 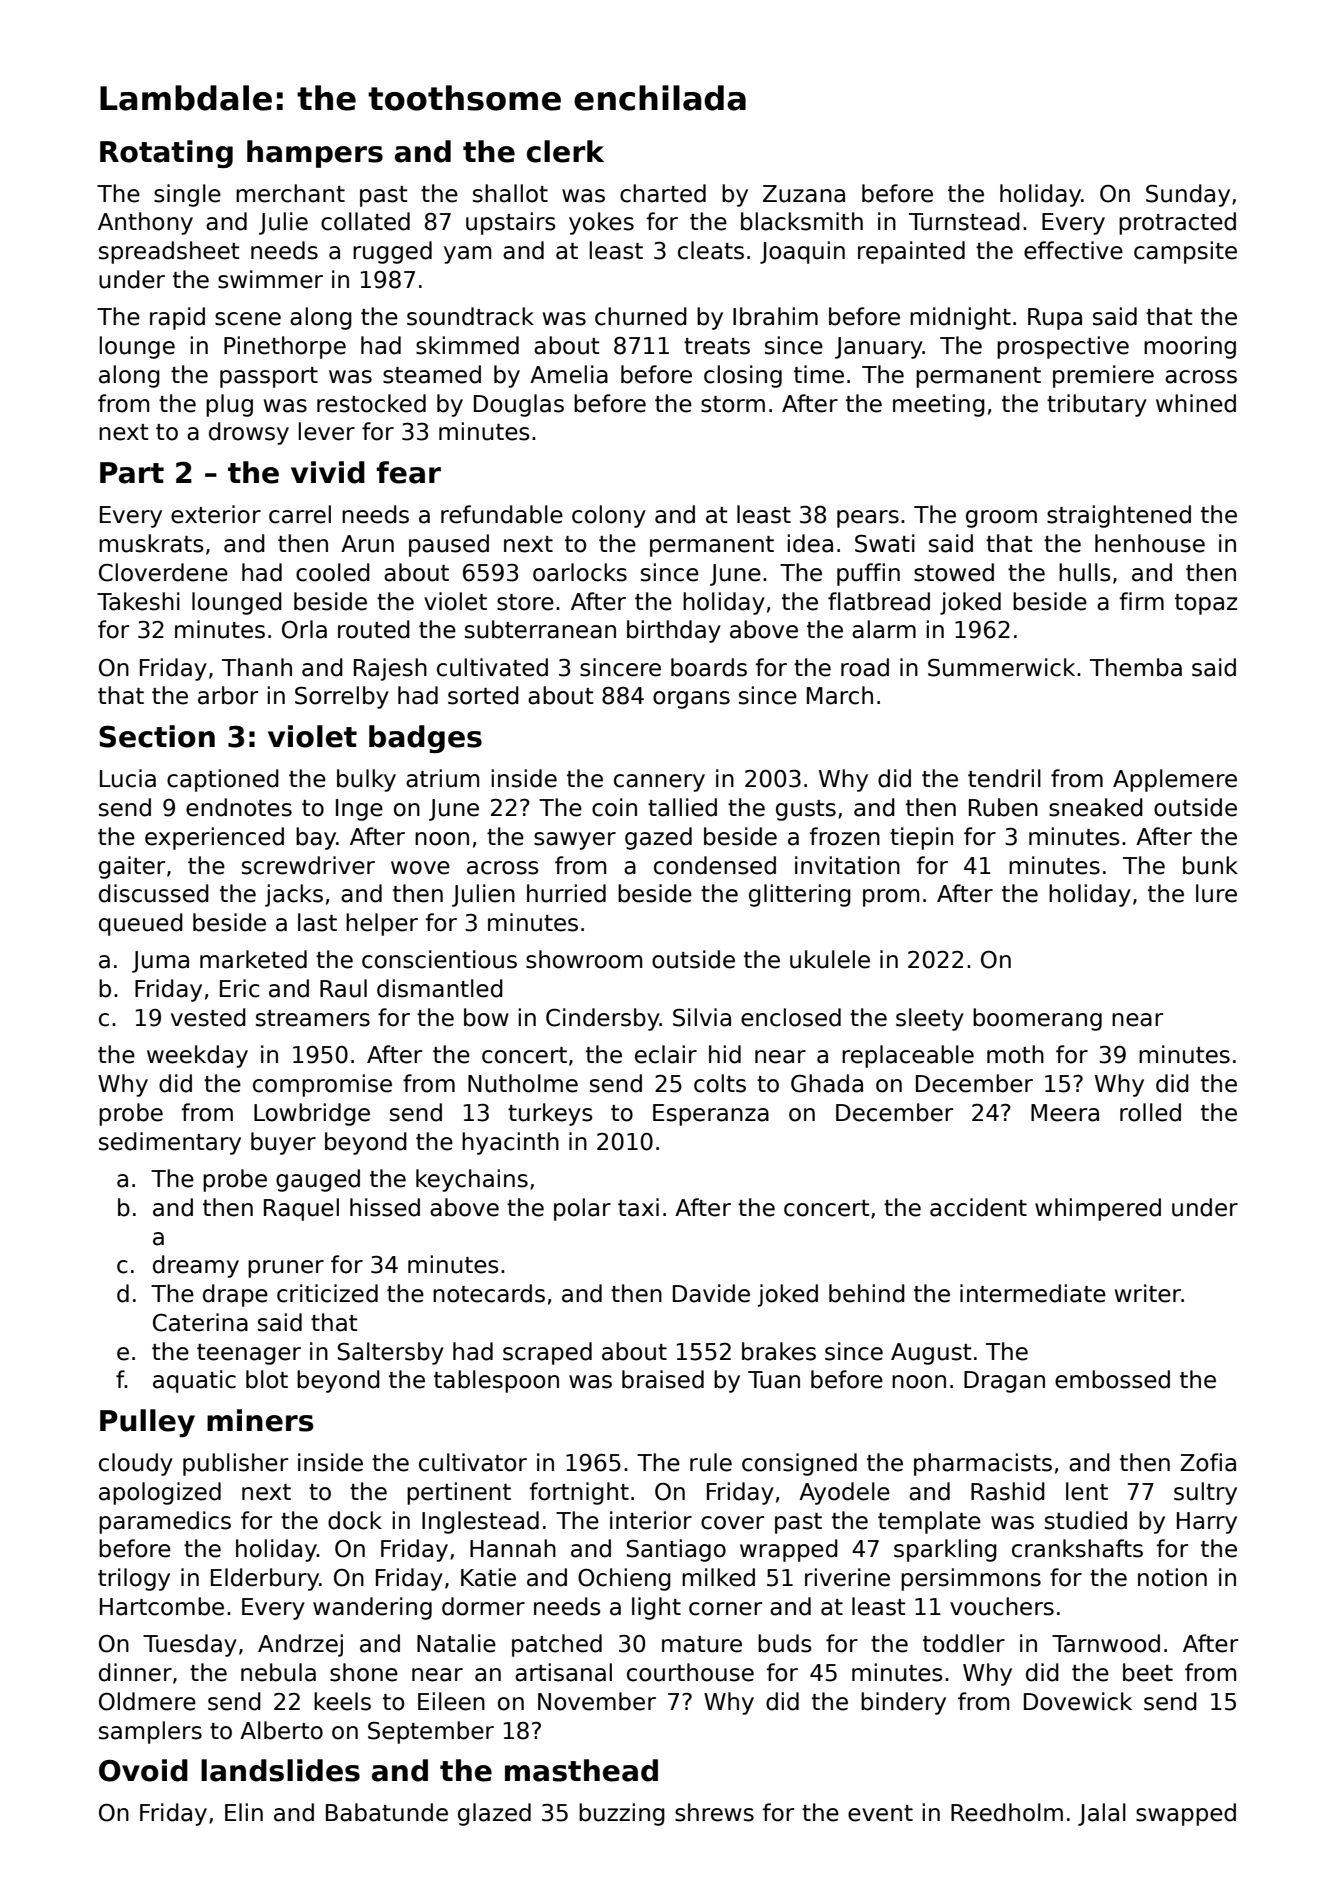 What do you see at coordinates (1098, 1209) in the screenshot?
I see `whimpered` at bounding box center [1098, 1209].
